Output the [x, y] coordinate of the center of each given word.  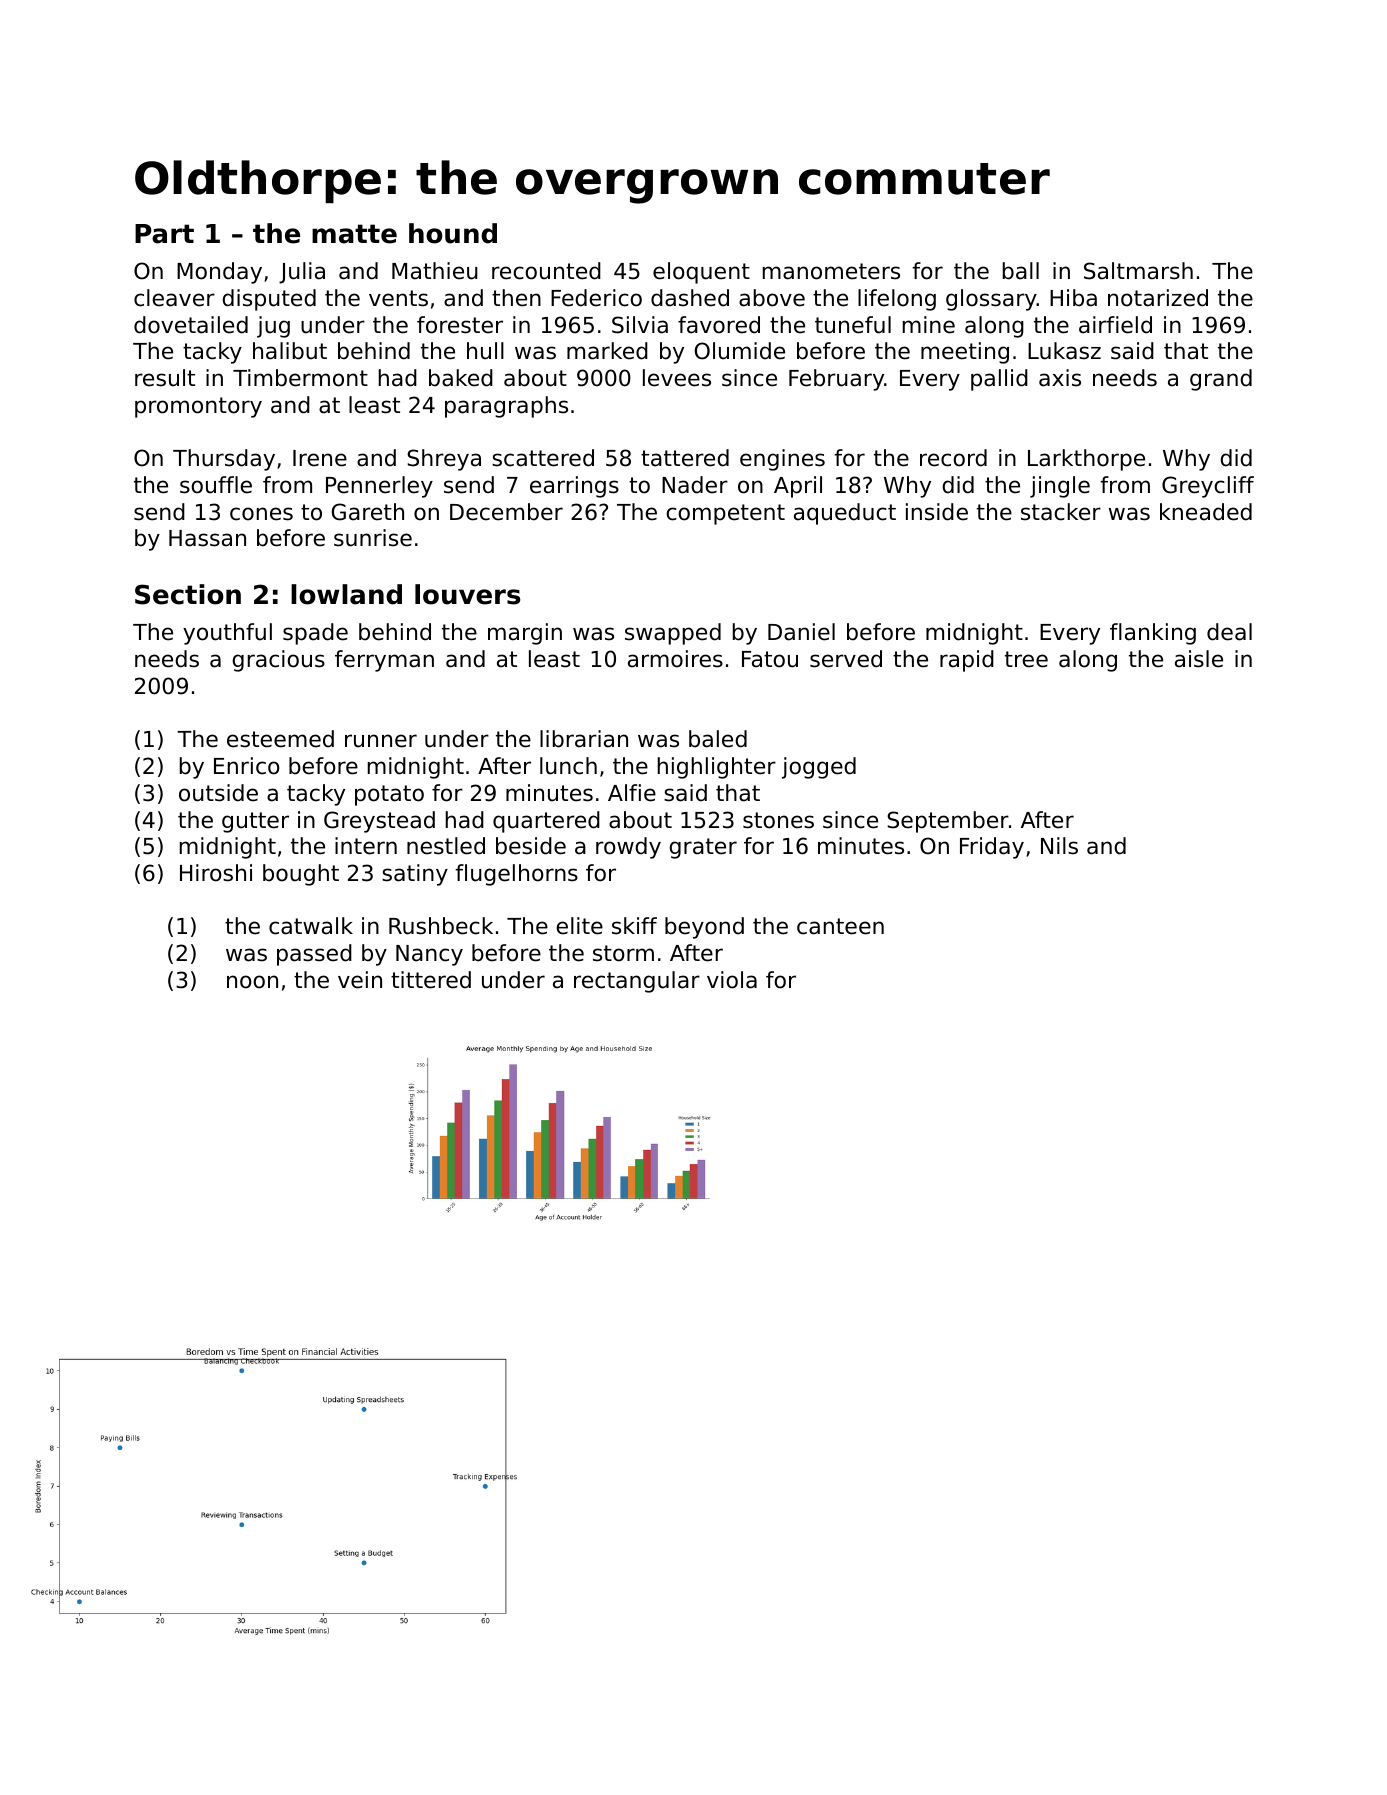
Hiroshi [216, 873]
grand [1221, 380]
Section [188, 594]
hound [453, 233]
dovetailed [191, 325]
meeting [965, 353]
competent [726, 514]
